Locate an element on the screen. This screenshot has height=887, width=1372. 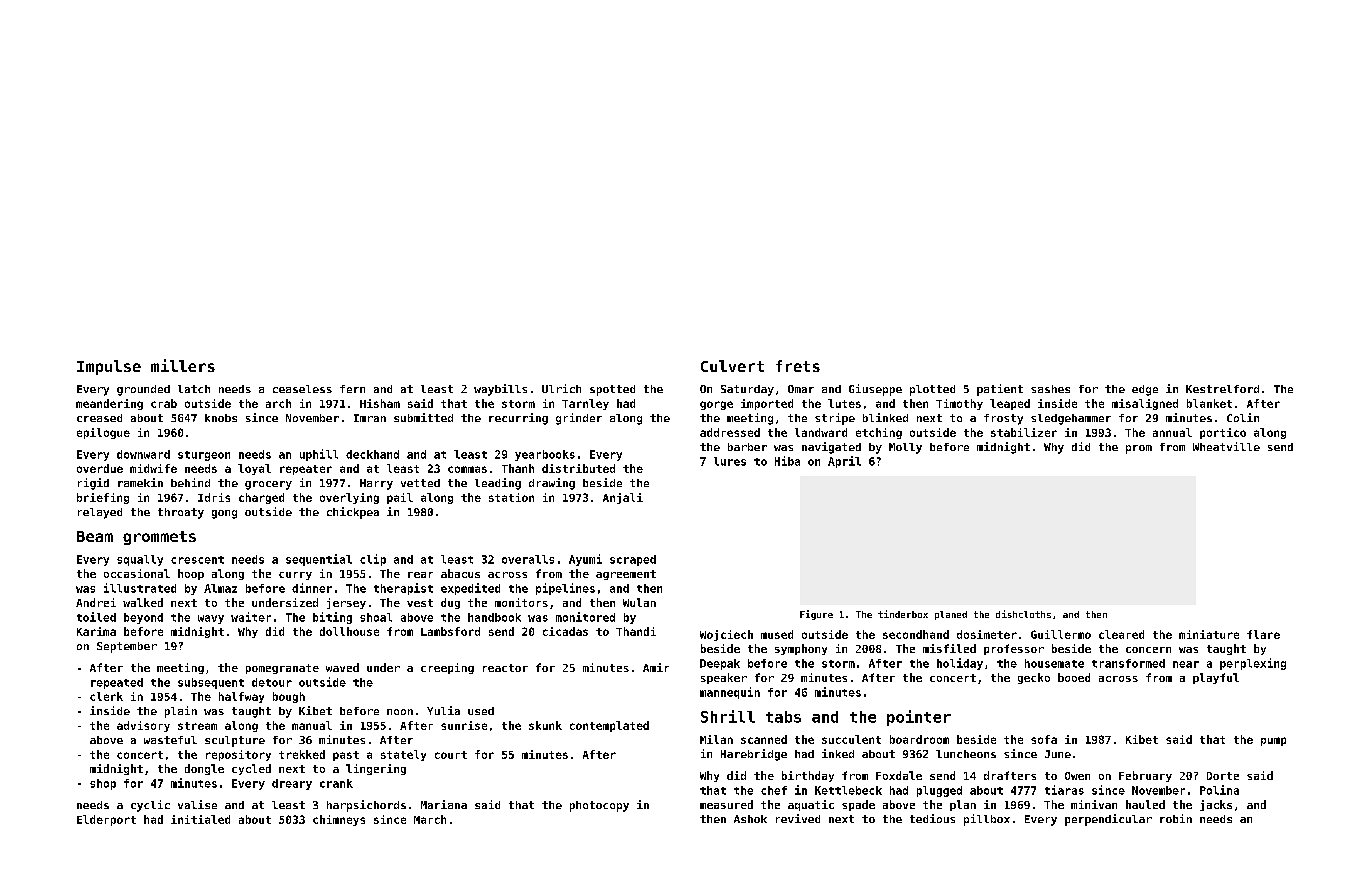
misaligned is located at coordinates (1145, 404).
